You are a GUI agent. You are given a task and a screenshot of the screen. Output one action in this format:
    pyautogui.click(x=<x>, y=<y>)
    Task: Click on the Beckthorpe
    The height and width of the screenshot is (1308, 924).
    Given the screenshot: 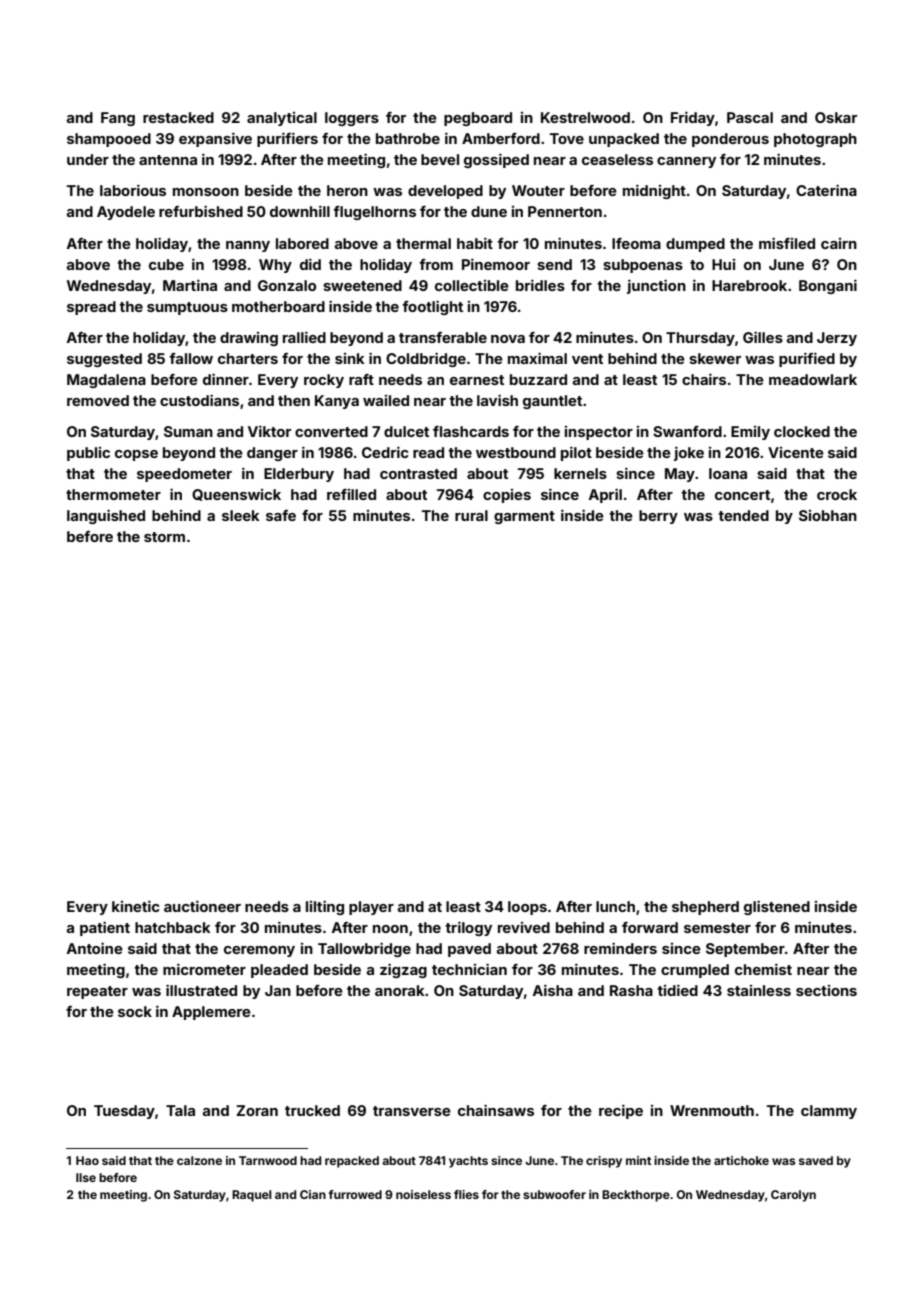 What is the action you would take?
    pyautogui.click(x=636, y=1196)
